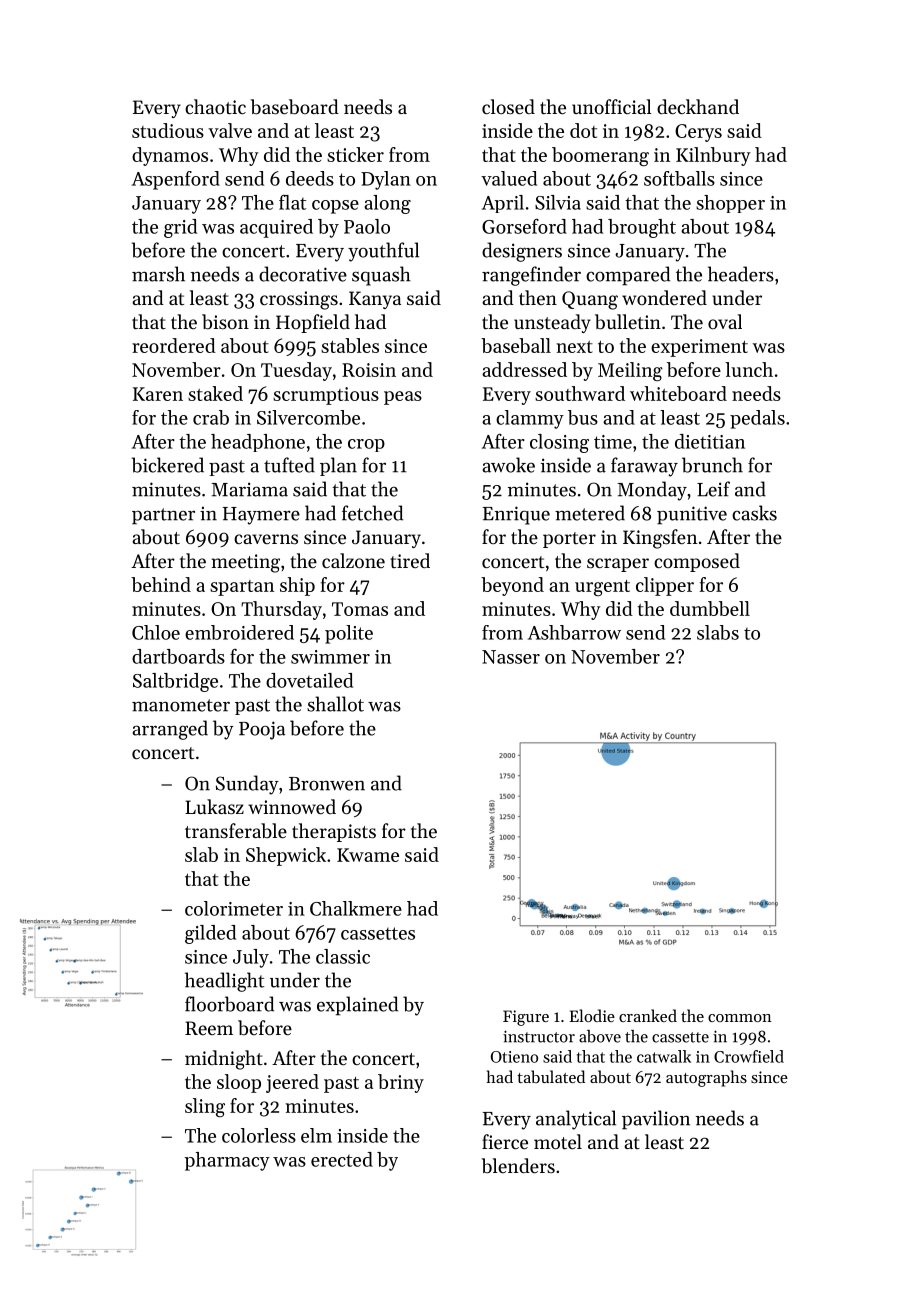  Describe the element at coordinates (236, 830) in the screenshot. I see `transferable` at that location.
